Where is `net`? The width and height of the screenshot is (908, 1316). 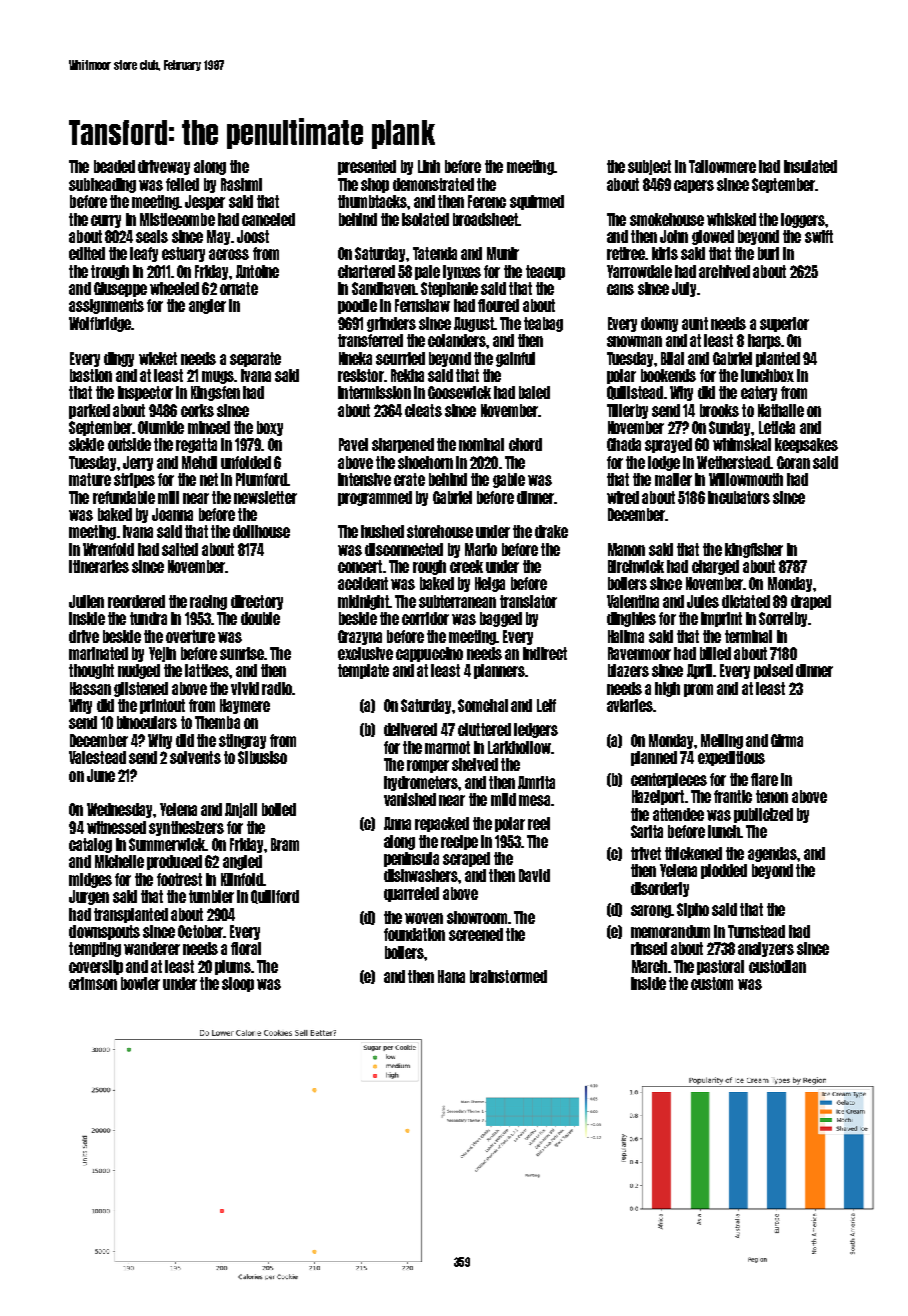
net is located at coordinates (209, 479).
